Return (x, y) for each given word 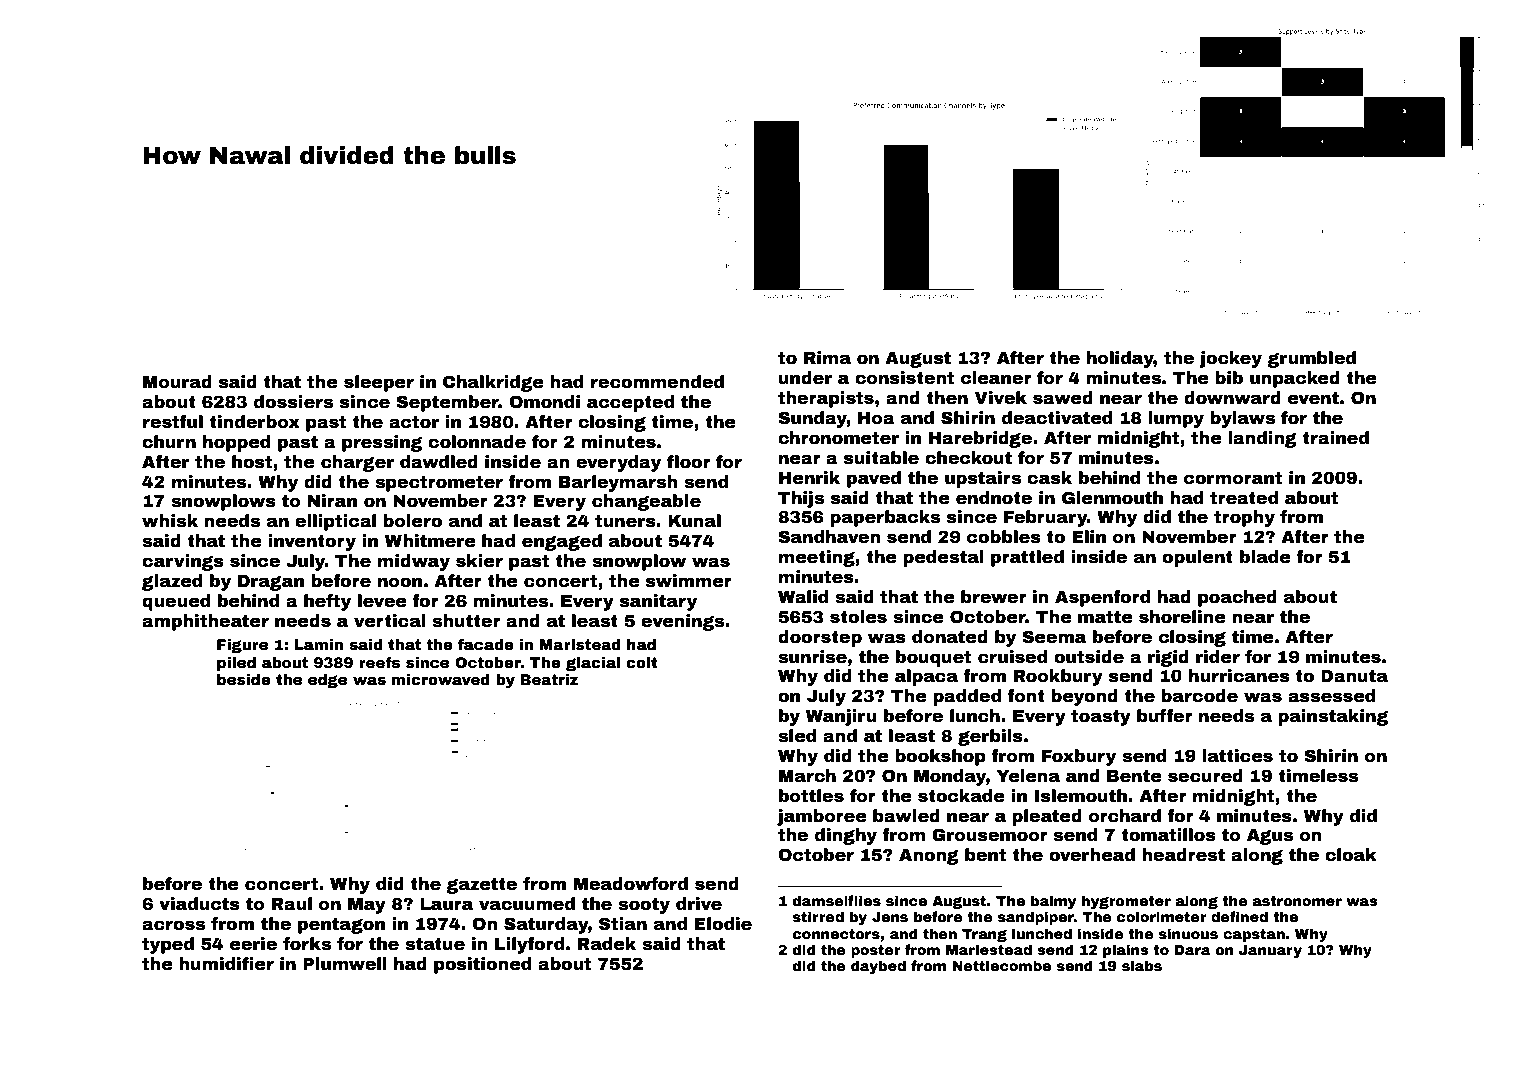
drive (699, 904)
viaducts (199, 904)
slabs (1142, 965)
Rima (827, 358)
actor (414, 422)
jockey (1230, 359)
